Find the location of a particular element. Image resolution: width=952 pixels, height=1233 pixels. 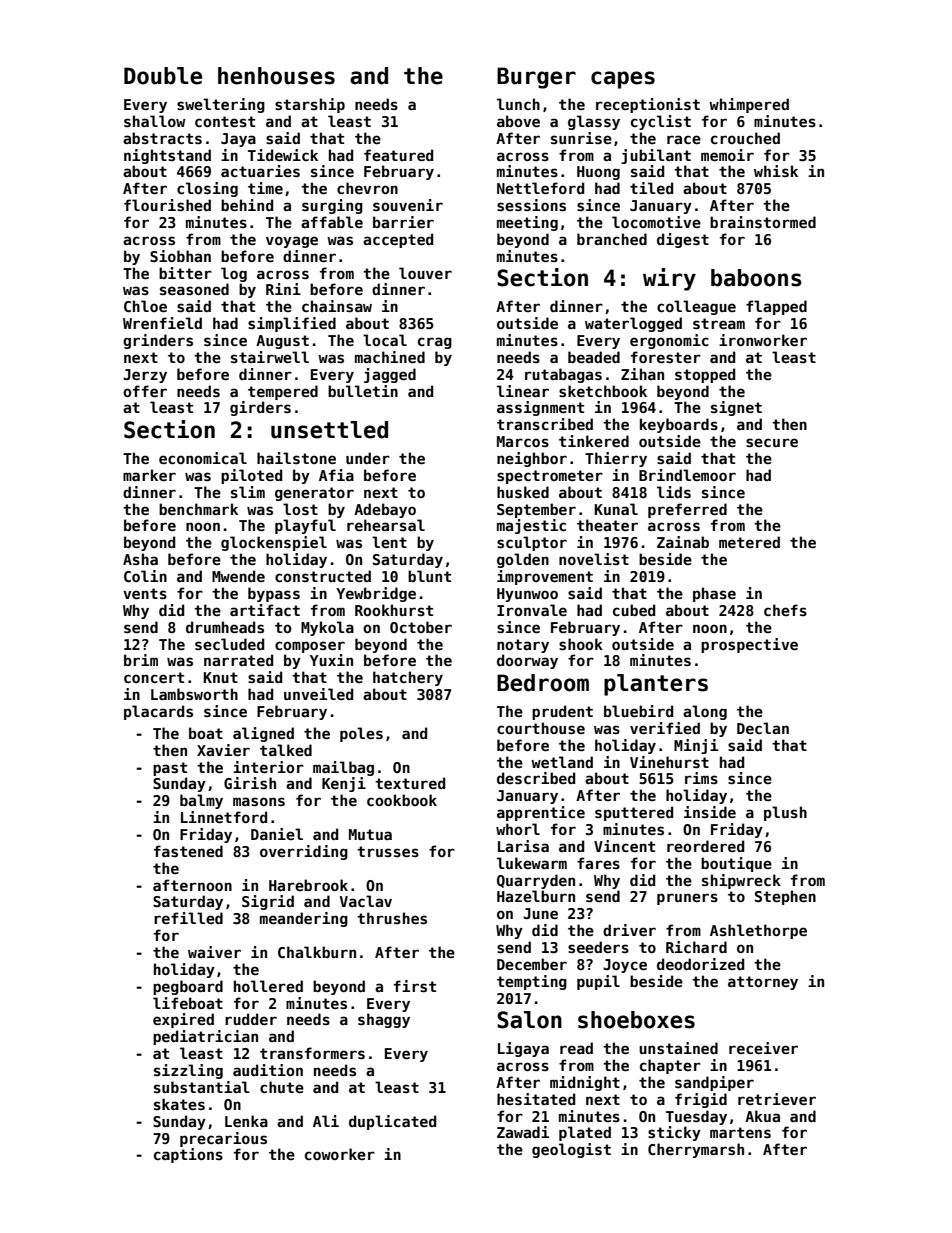

Sigrid is located at coordinates (268, 902).
